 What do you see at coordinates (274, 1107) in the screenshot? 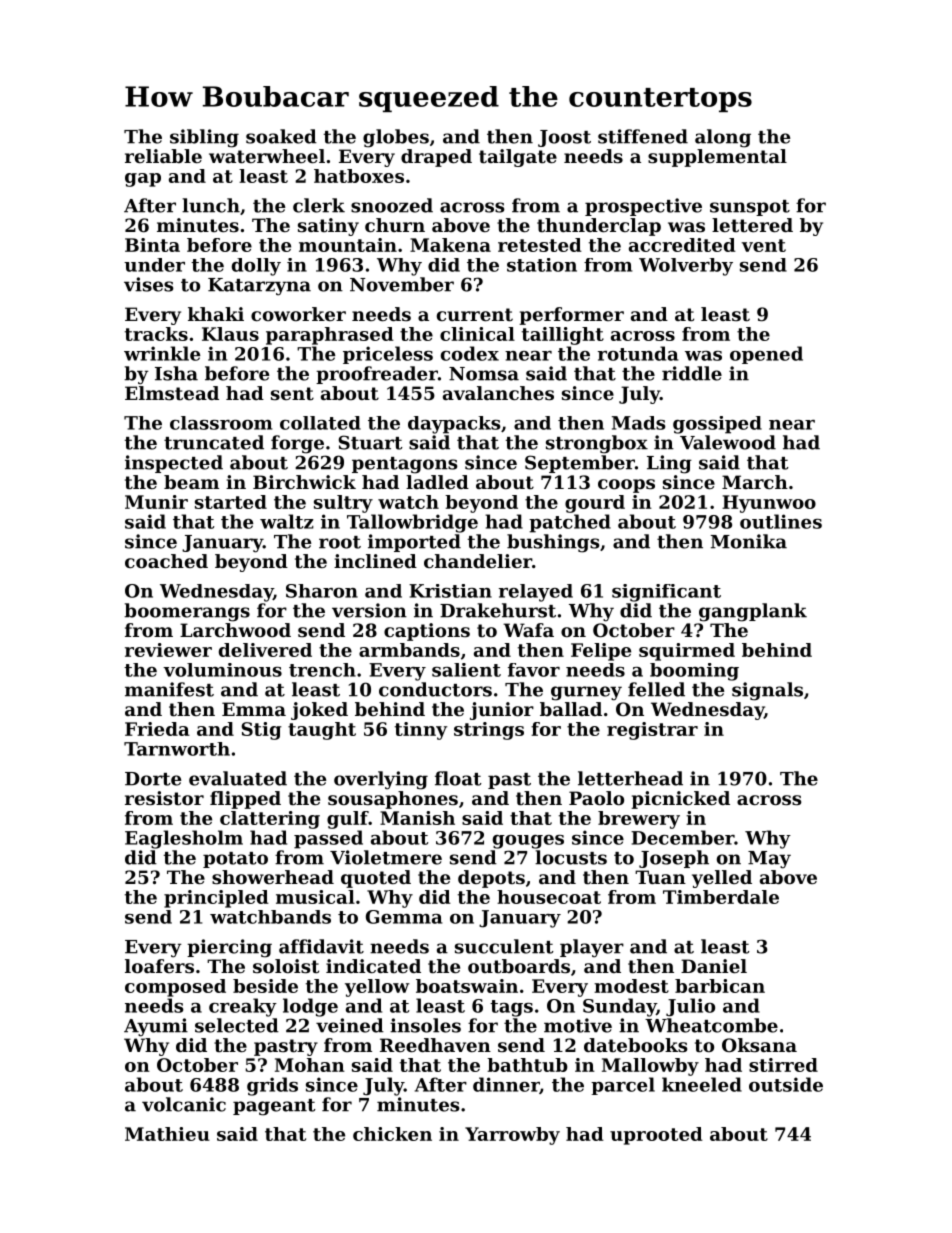
I see `pageant` at bounding box center [274, 1107].
